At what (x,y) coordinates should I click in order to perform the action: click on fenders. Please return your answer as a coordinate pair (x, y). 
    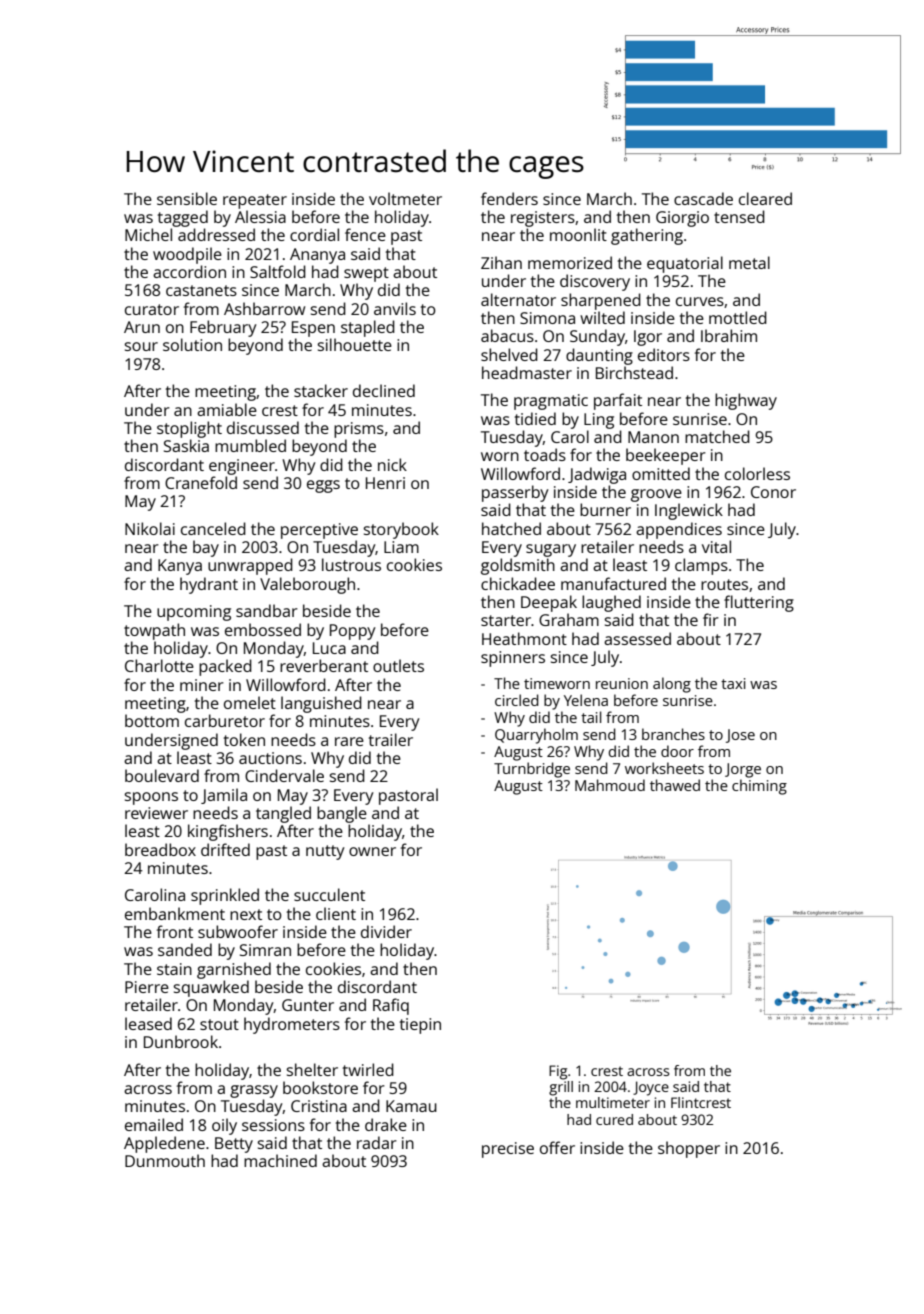
    Looking at the image, I should click on (509, 198).
